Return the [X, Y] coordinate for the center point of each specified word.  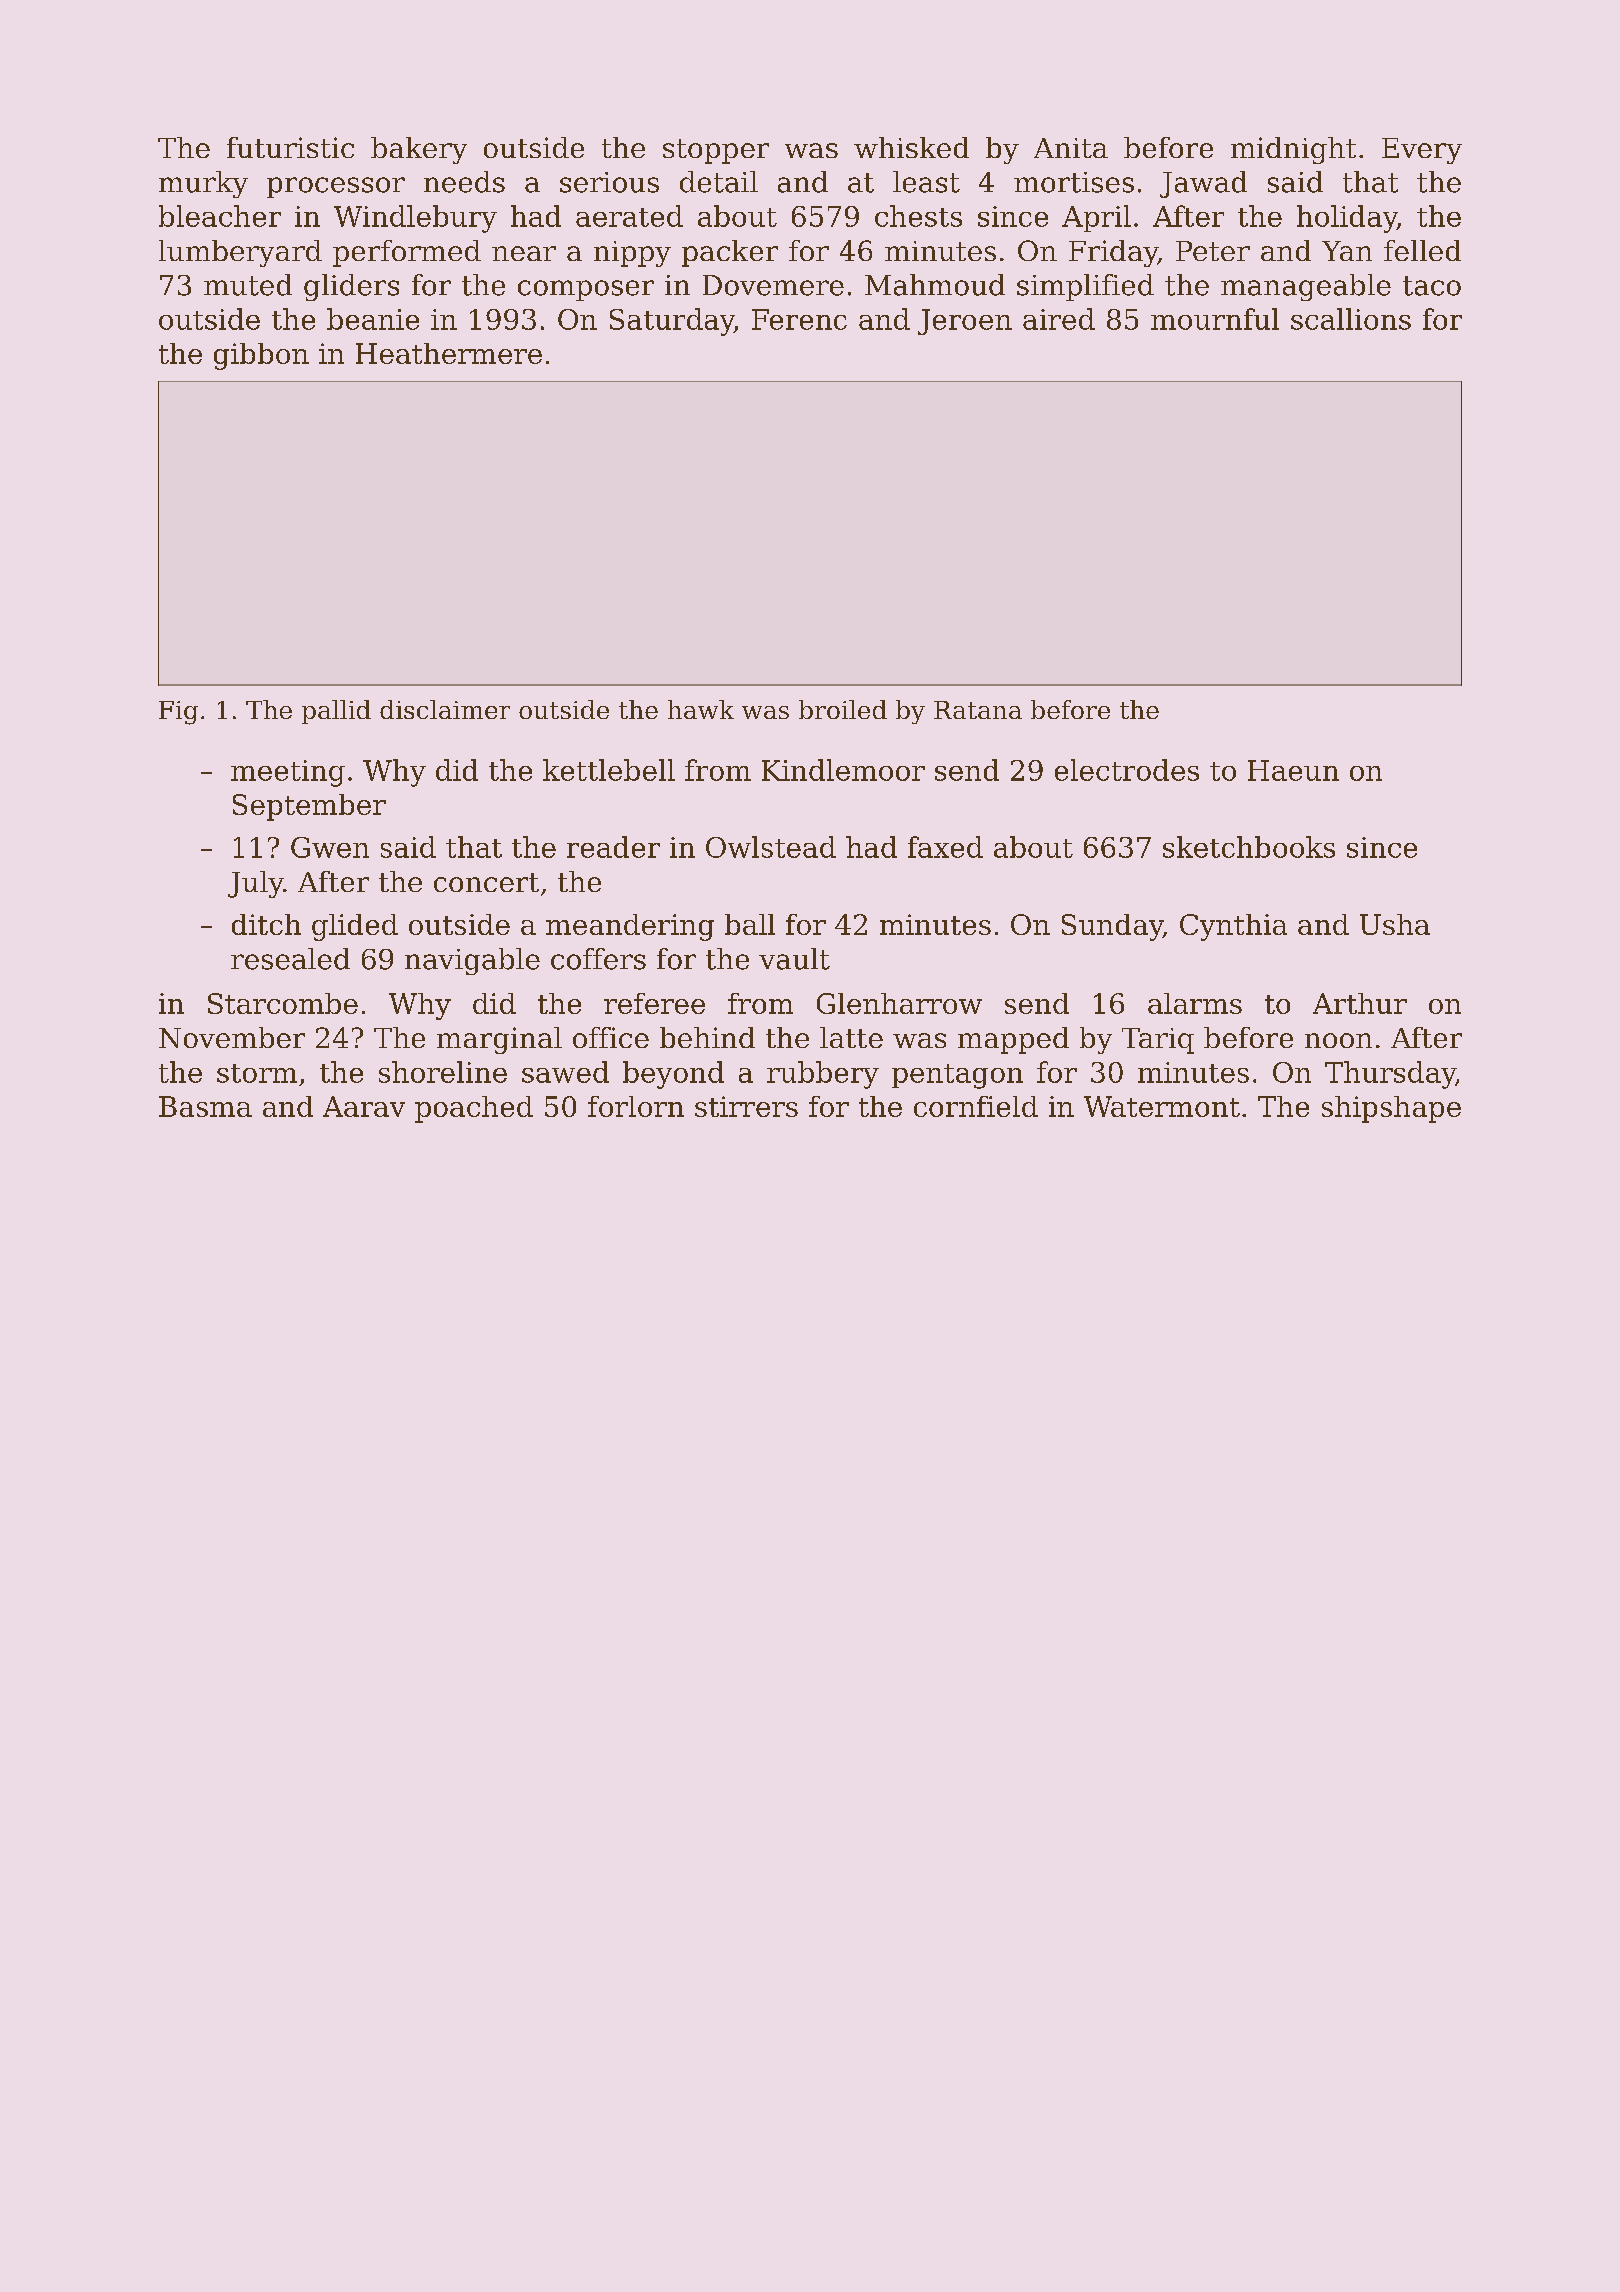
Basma [205, 1106]
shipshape [1391, 1109]
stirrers [746, 1106]
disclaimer [445, 709]
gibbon [261, 356]
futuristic [290, 147]
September [309, 807]
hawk [701, 709]
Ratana [978, 710]
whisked [911, 147]
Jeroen [965, 322]
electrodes [1127, 770]
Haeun [1293, 770]
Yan [1347, 251]
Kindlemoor [843, 770]
